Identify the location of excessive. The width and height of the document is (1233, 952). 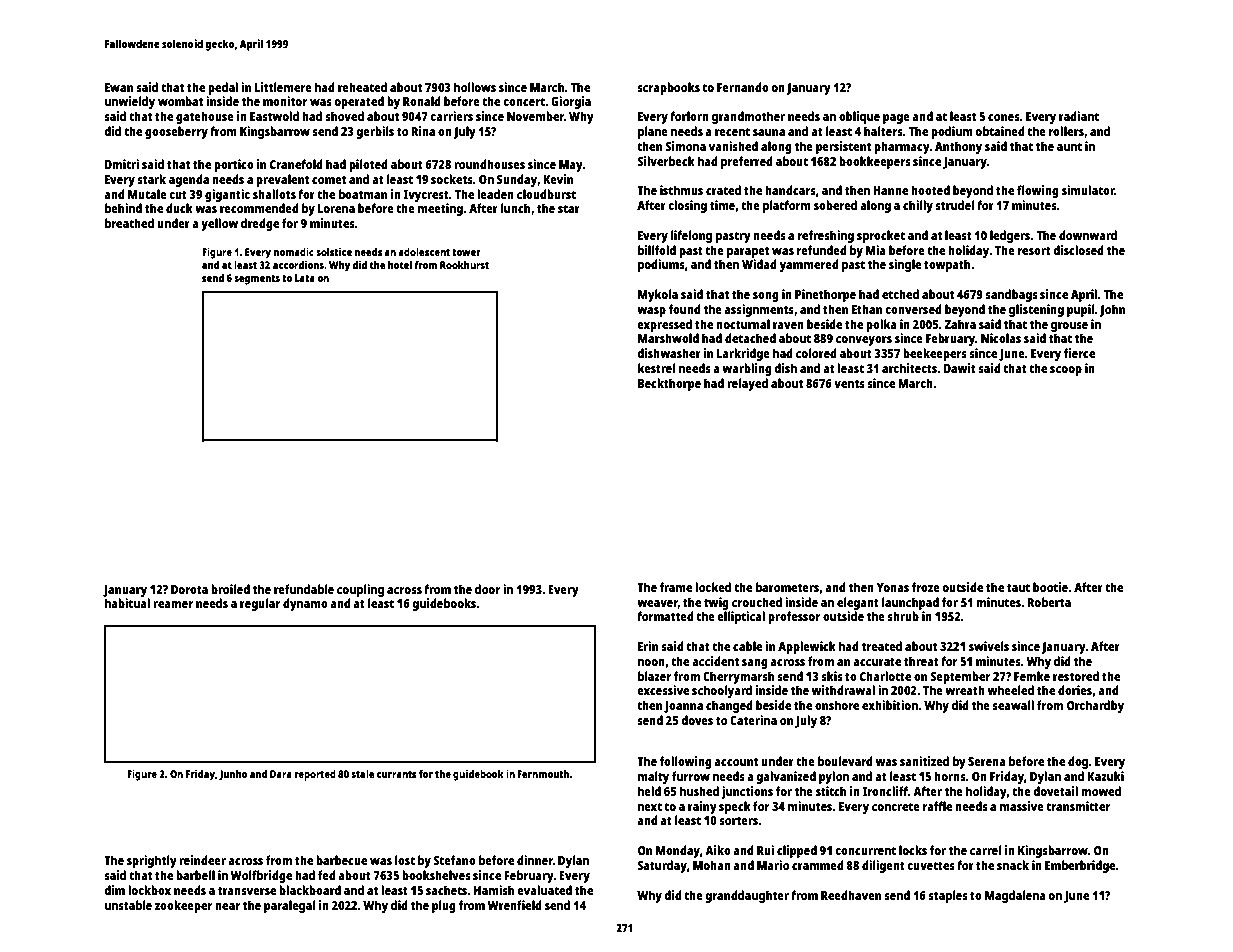
(663, 690).
